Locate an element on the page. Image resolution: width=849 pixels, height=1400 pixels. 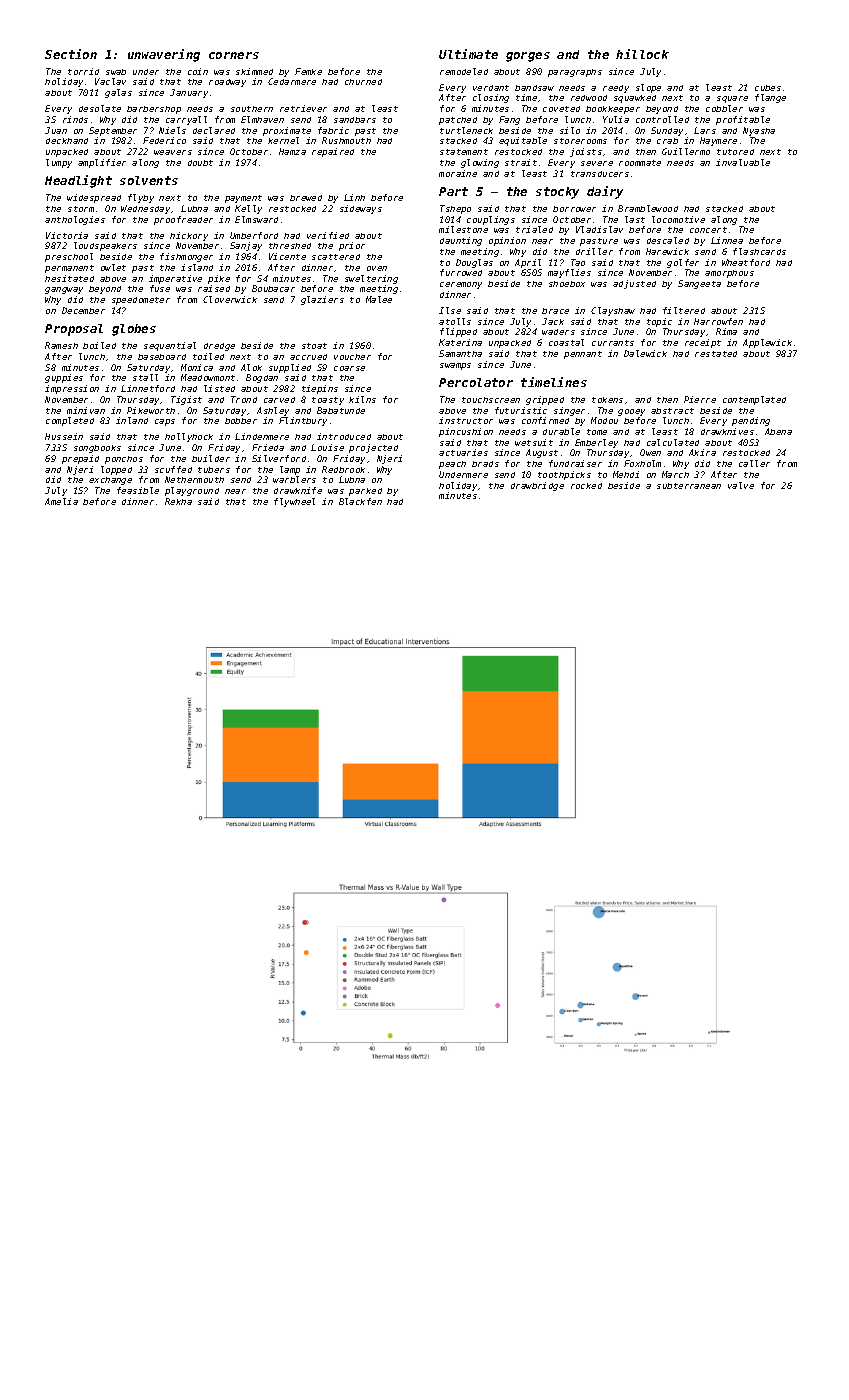
Juan is located at coordinates (56, 130).
